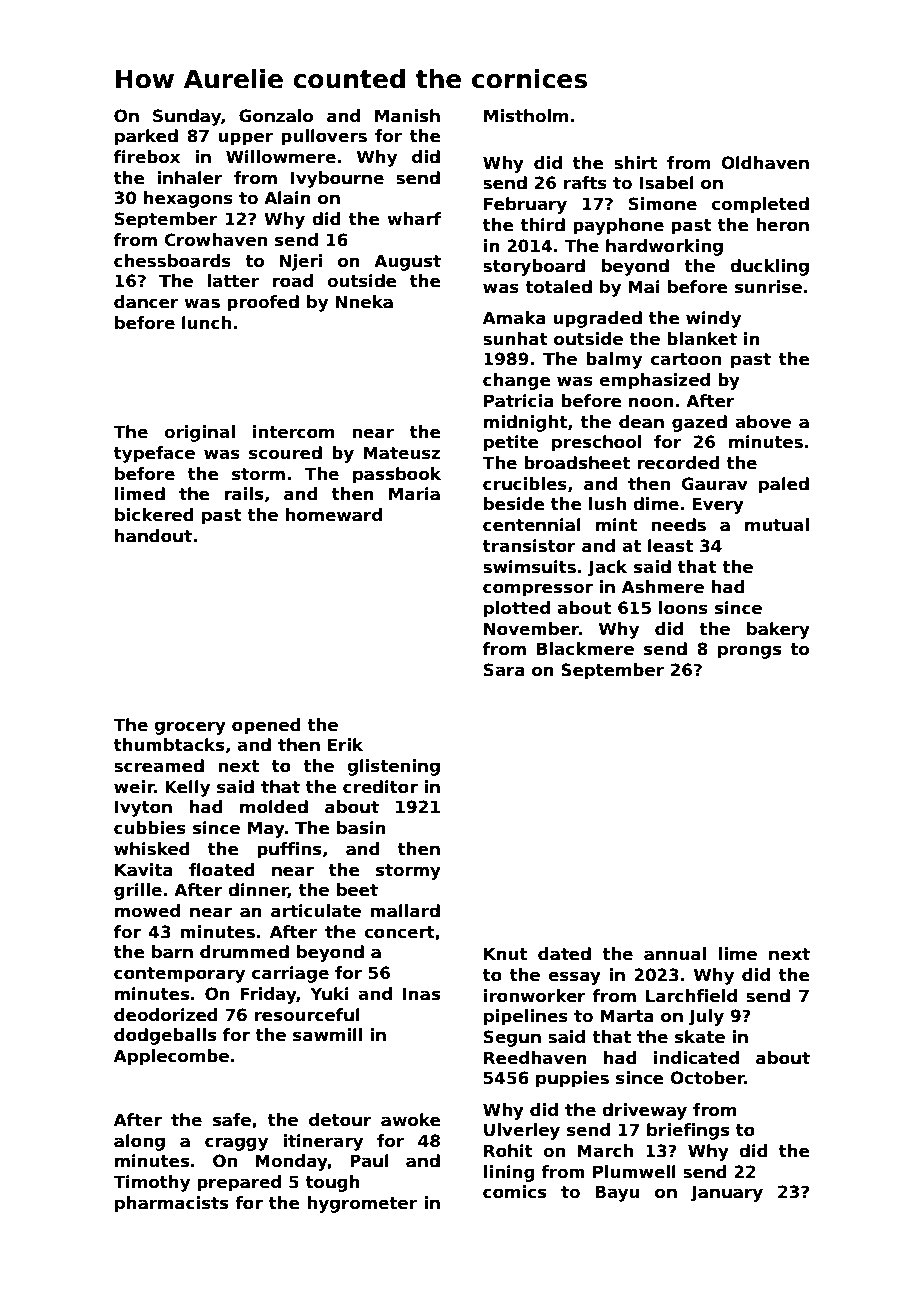  Describe the element at coordinates (526, 116) in the screenshot. I see `Mistholm` at that location.
